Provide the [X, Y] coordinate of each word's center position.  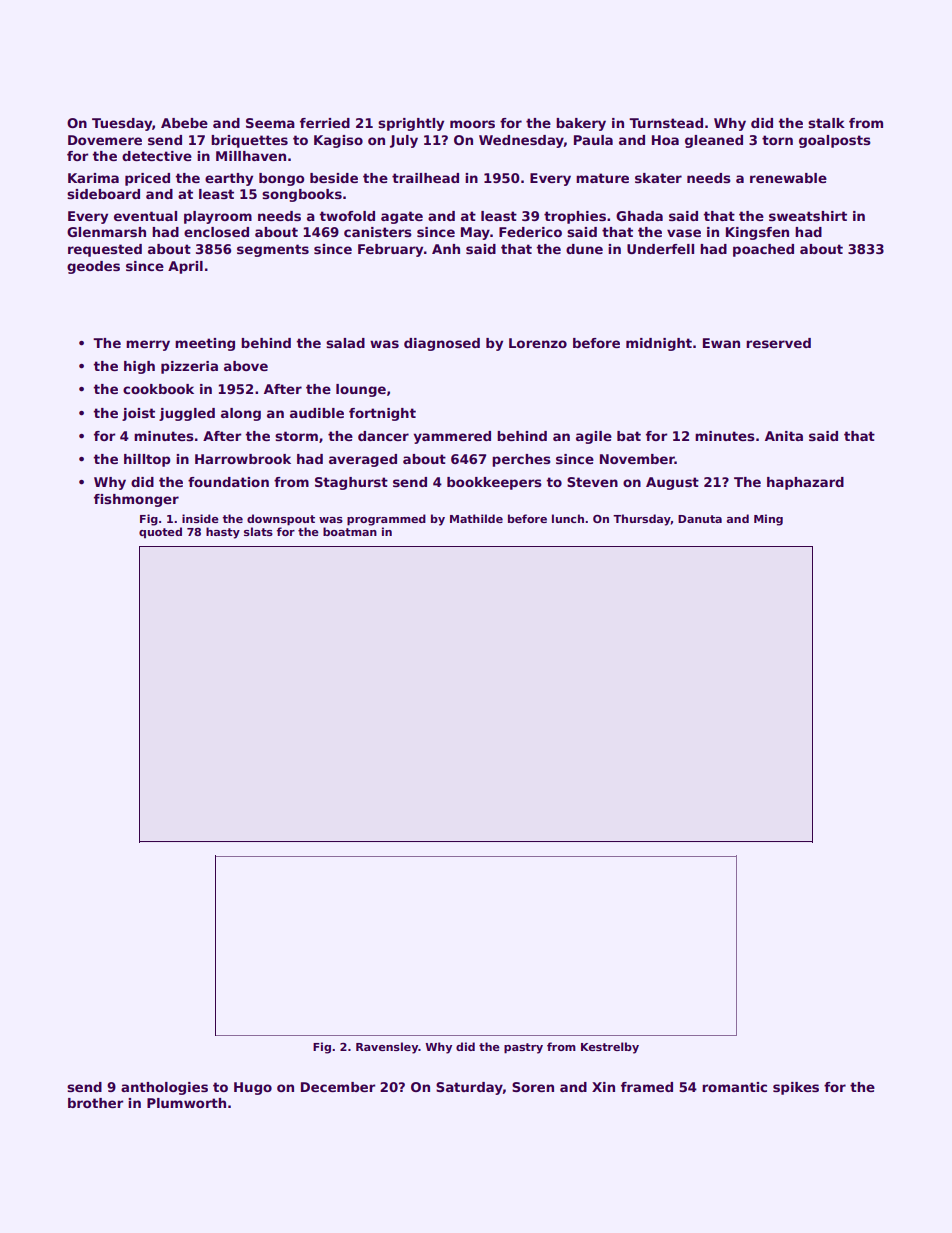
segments [273, 250]
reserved [778, 343]
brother [95, 1103]
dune [584, 249]
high [139, 367]
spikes [796, 1088]
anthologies [164, 1088]
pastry [523, 1048]
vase [684, 233]
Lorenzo [538, 343]
